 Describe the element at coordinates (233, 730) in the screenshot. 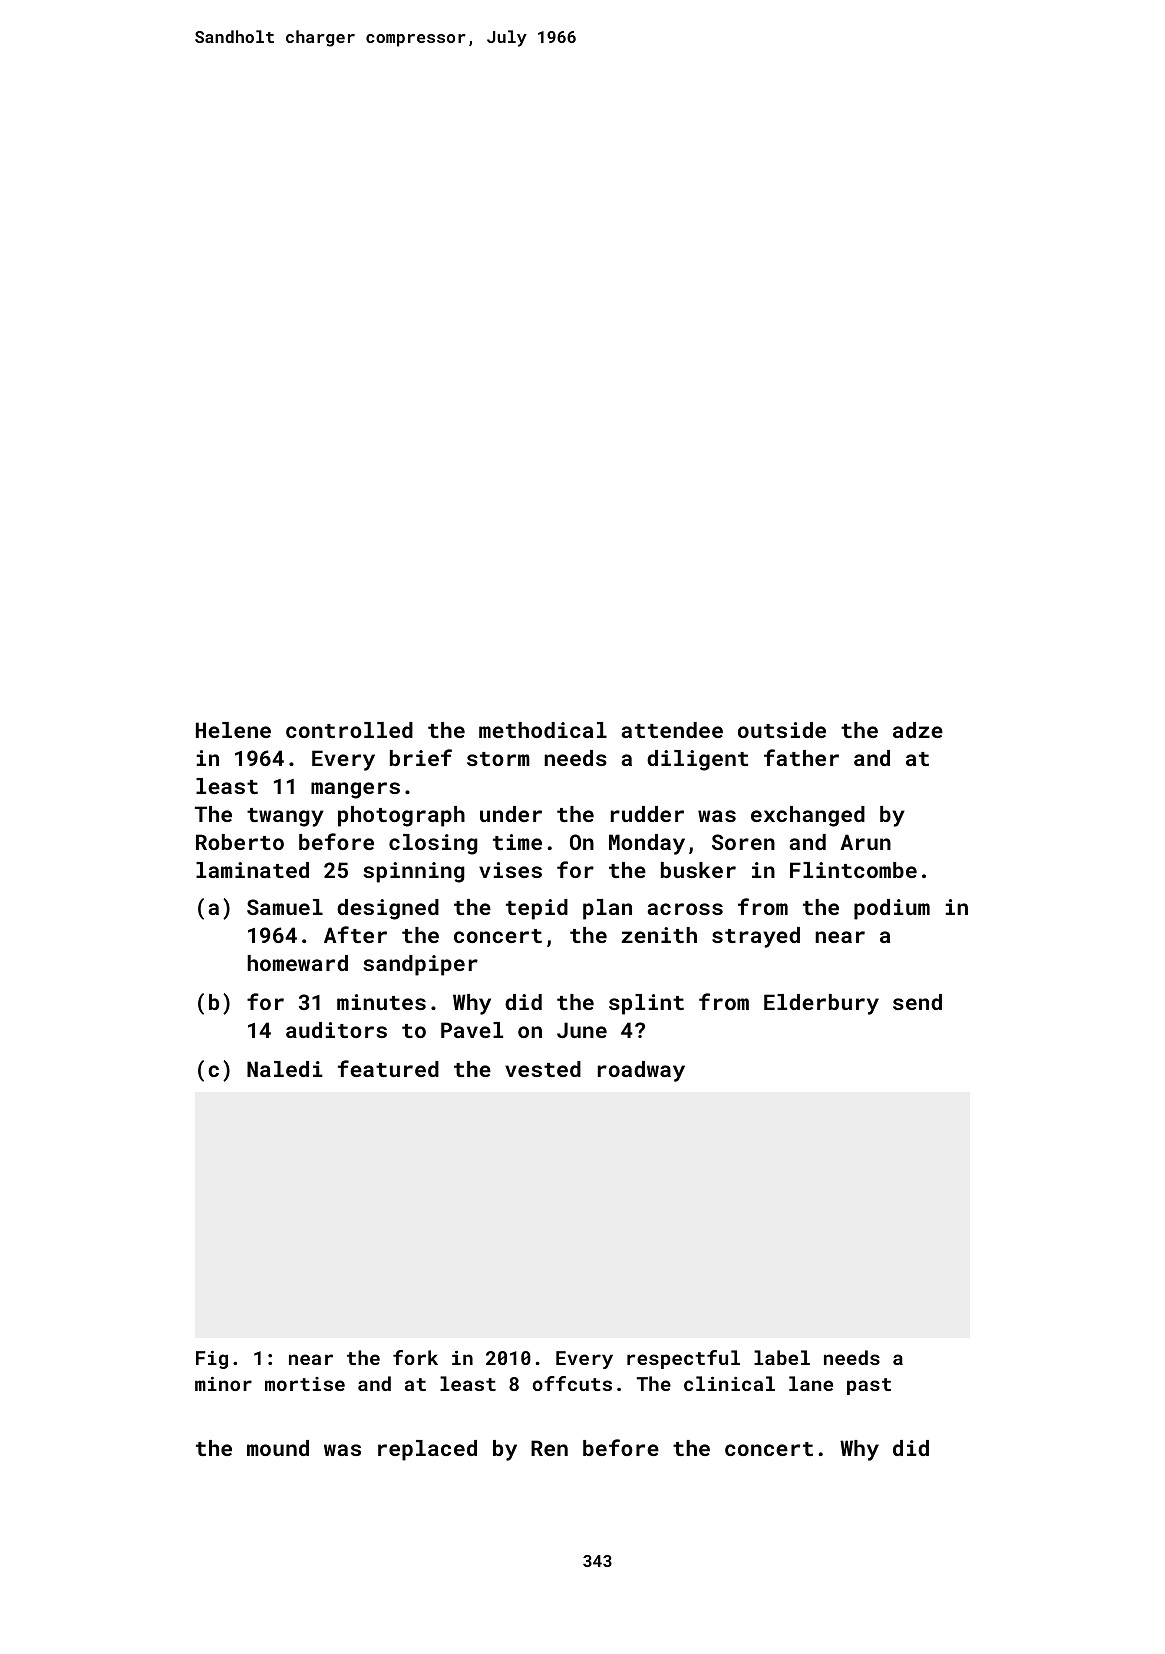

I see `Helene` at that location.
